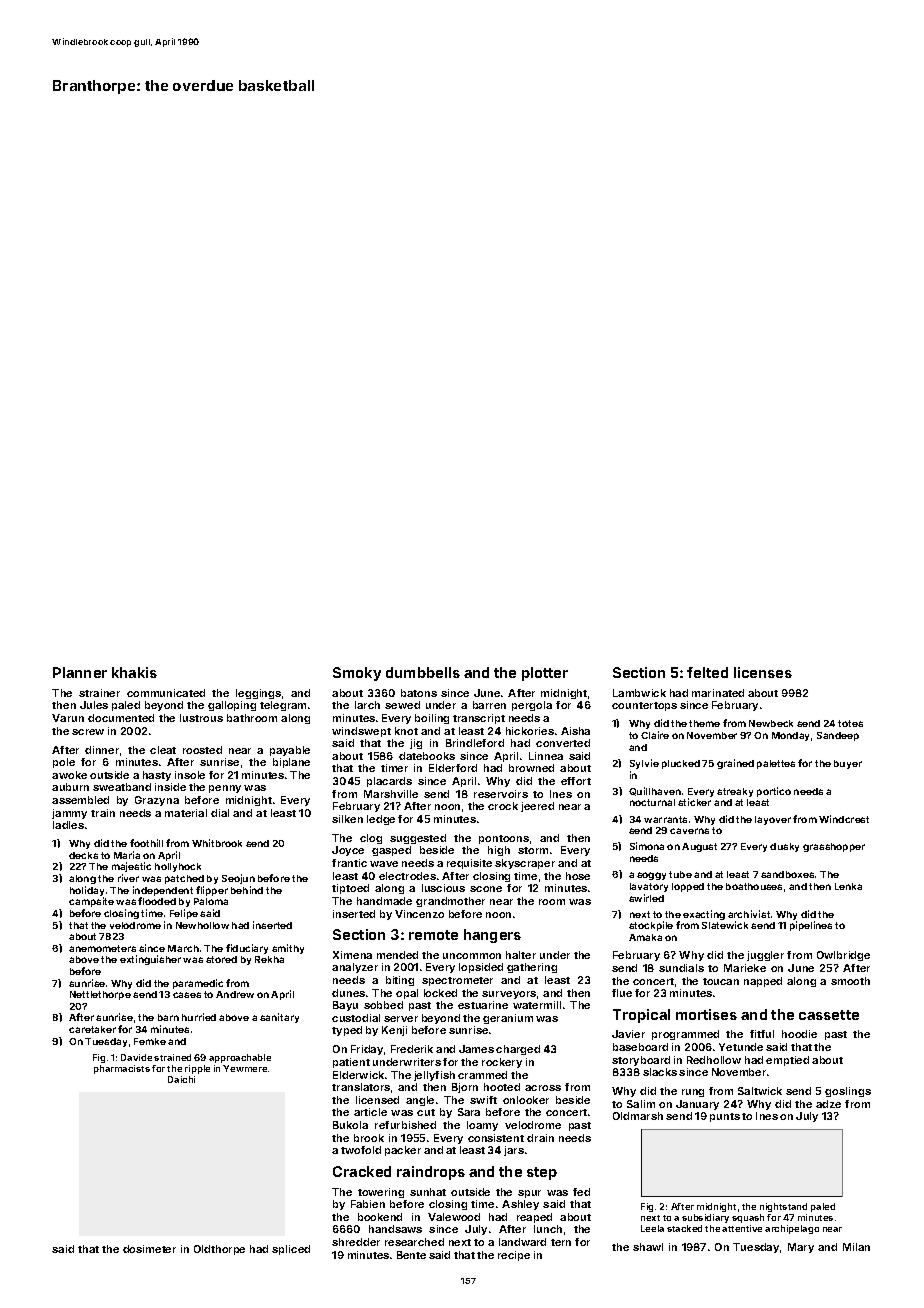  I want to click on skyscraper, so click(525, 864).
